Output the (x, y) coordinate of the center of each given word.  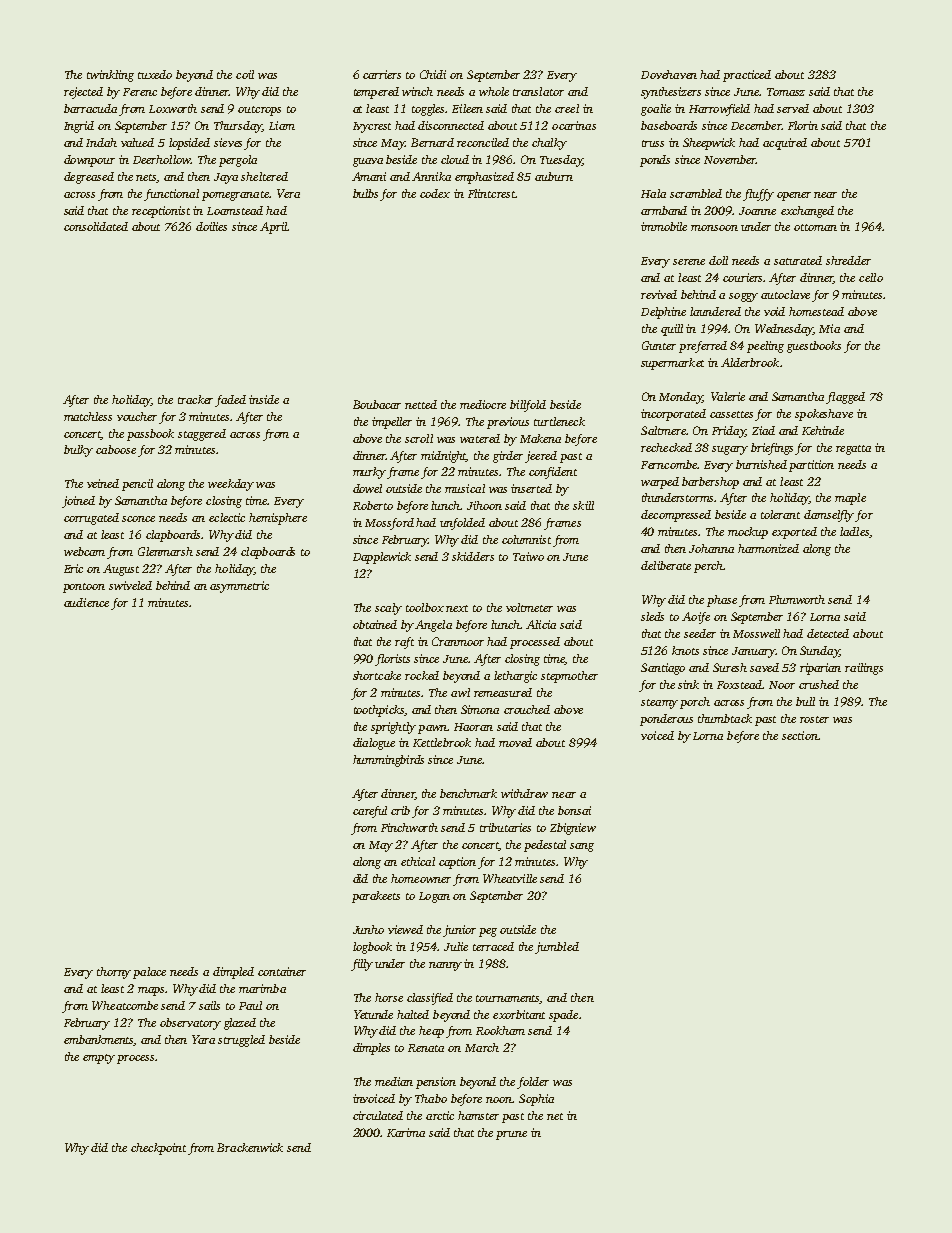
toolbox (425, 607)
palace (149, 973)
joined (78, 502)
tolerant (780, 514)
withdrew (524, 793)
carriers (382, 74)
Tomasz (786, 92)
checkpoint (158, 1149)
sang (582, 847)
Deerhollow (162, 159)
